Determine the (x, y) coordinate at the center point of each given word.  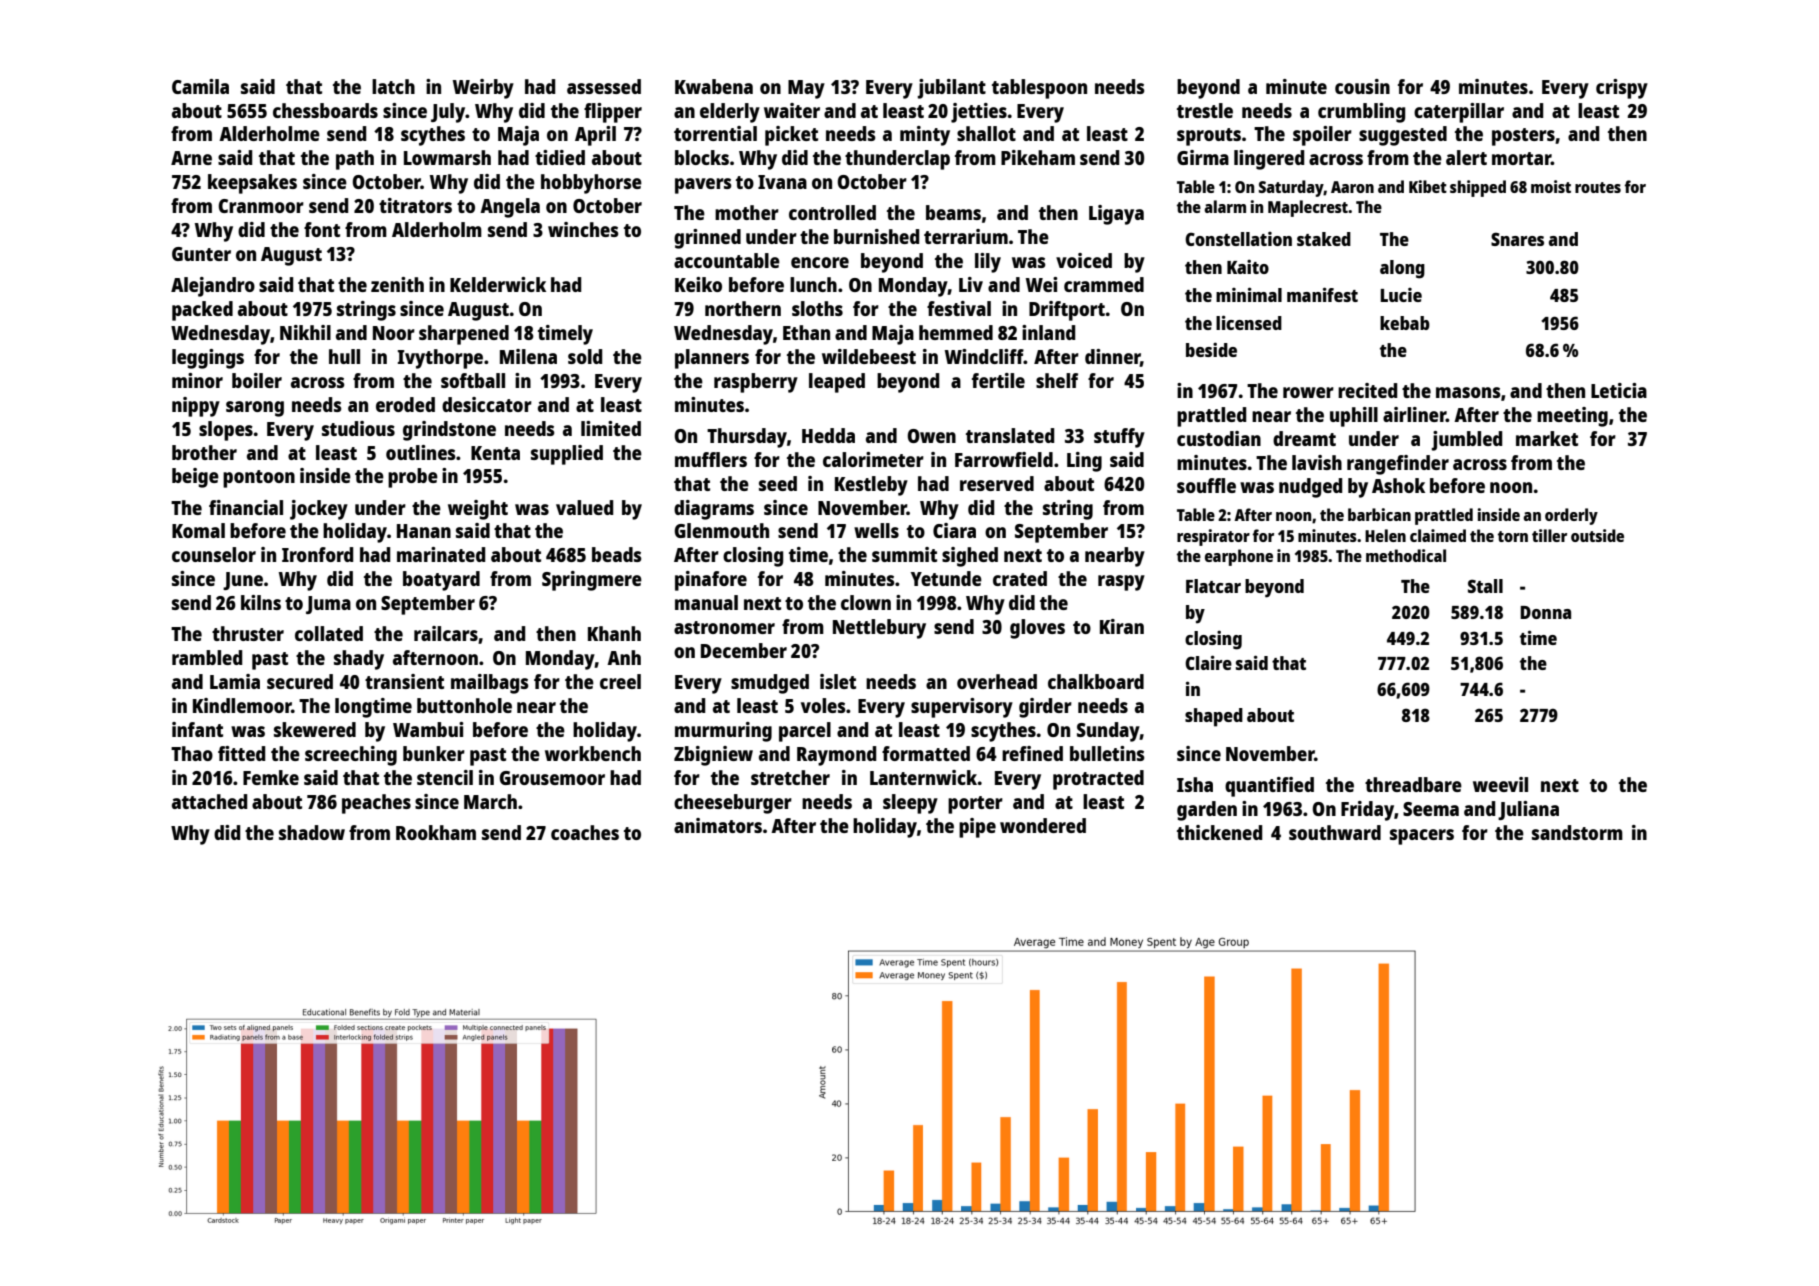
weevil (1500, 784)
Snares (1517, 239)
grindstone (449, 431)
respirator (1213, 537)
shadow (312, 832)
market (1547, 438)
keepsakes (252, 184)
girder (1045, 708)
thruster (248, 633)
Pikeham (1038, 157)
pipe (977, 828)
